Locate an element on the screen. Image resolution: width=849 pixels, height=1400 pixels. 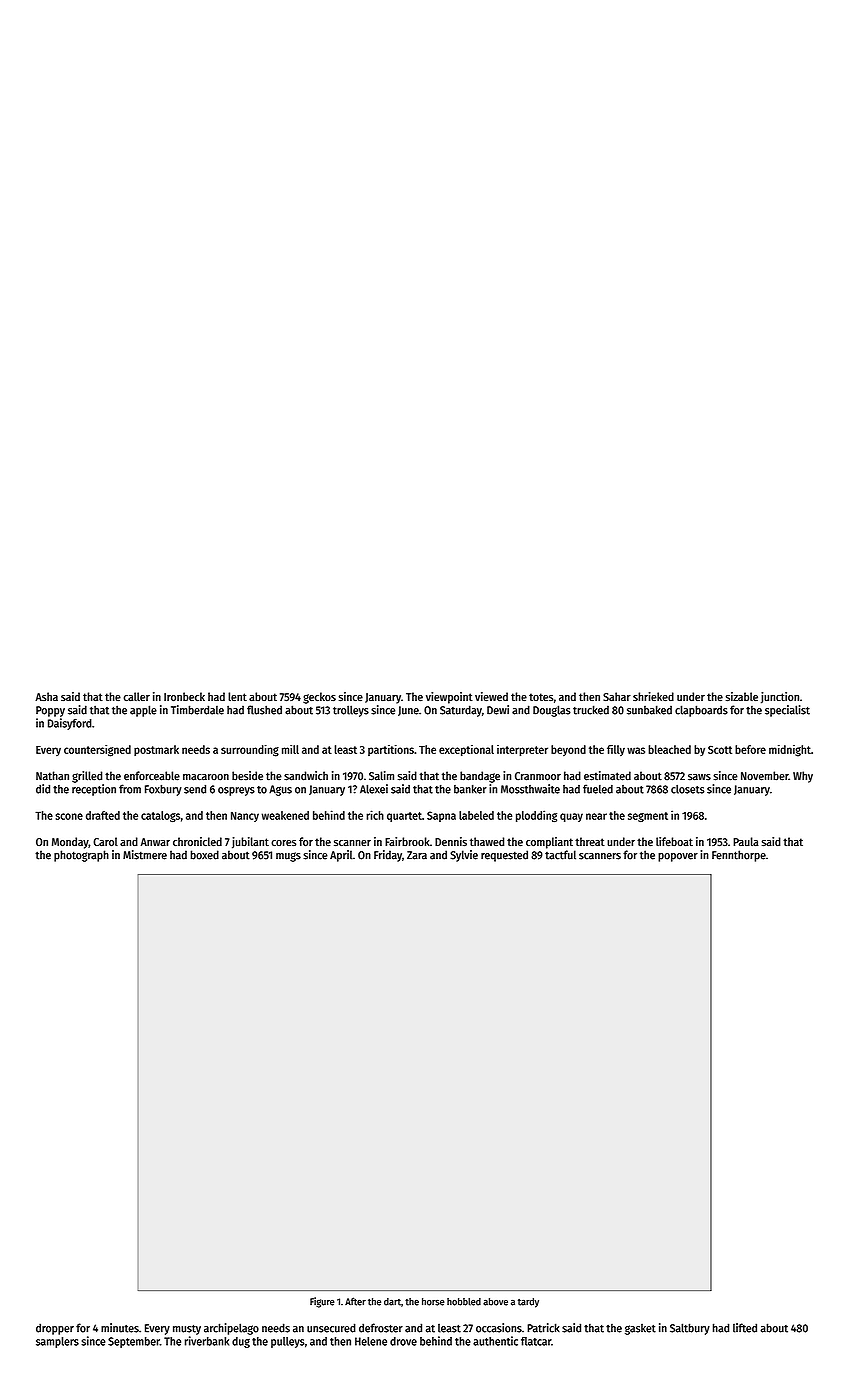
bleached is located at coordinates (669, 749).
